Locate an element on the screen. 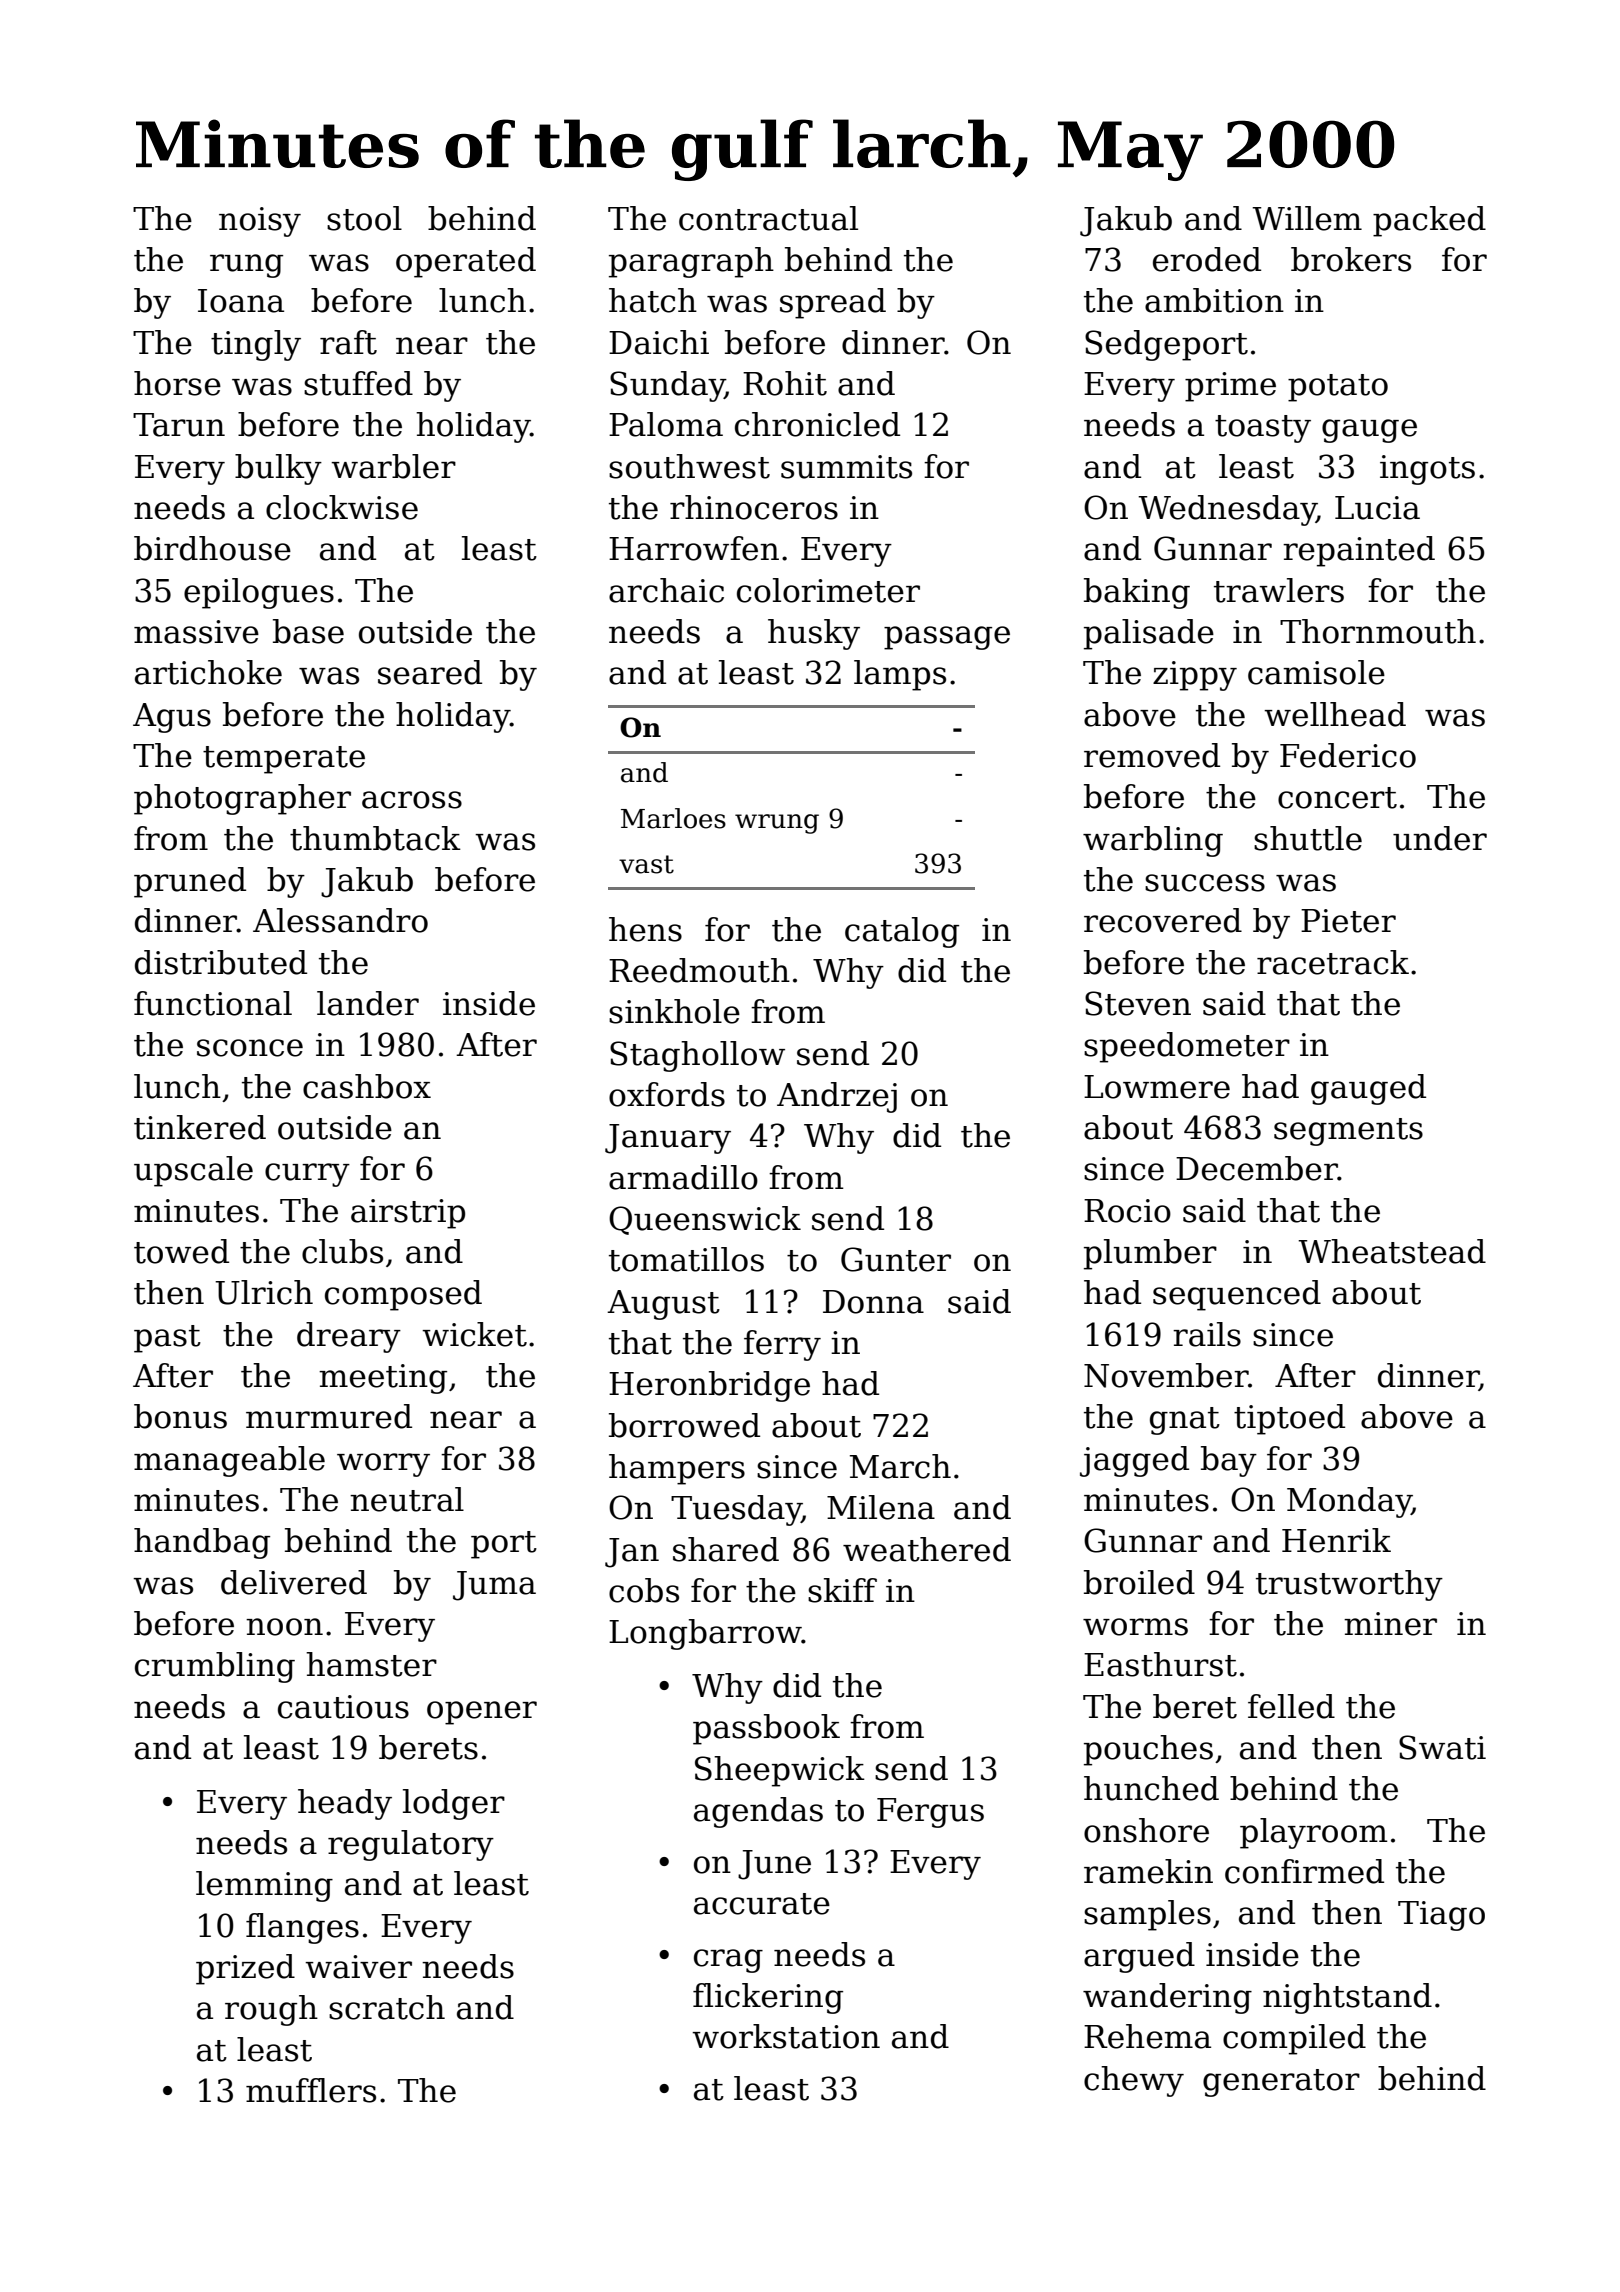 This screenshot has height=2292, width=1620. bonus is located at coordinates (180, 1416).
